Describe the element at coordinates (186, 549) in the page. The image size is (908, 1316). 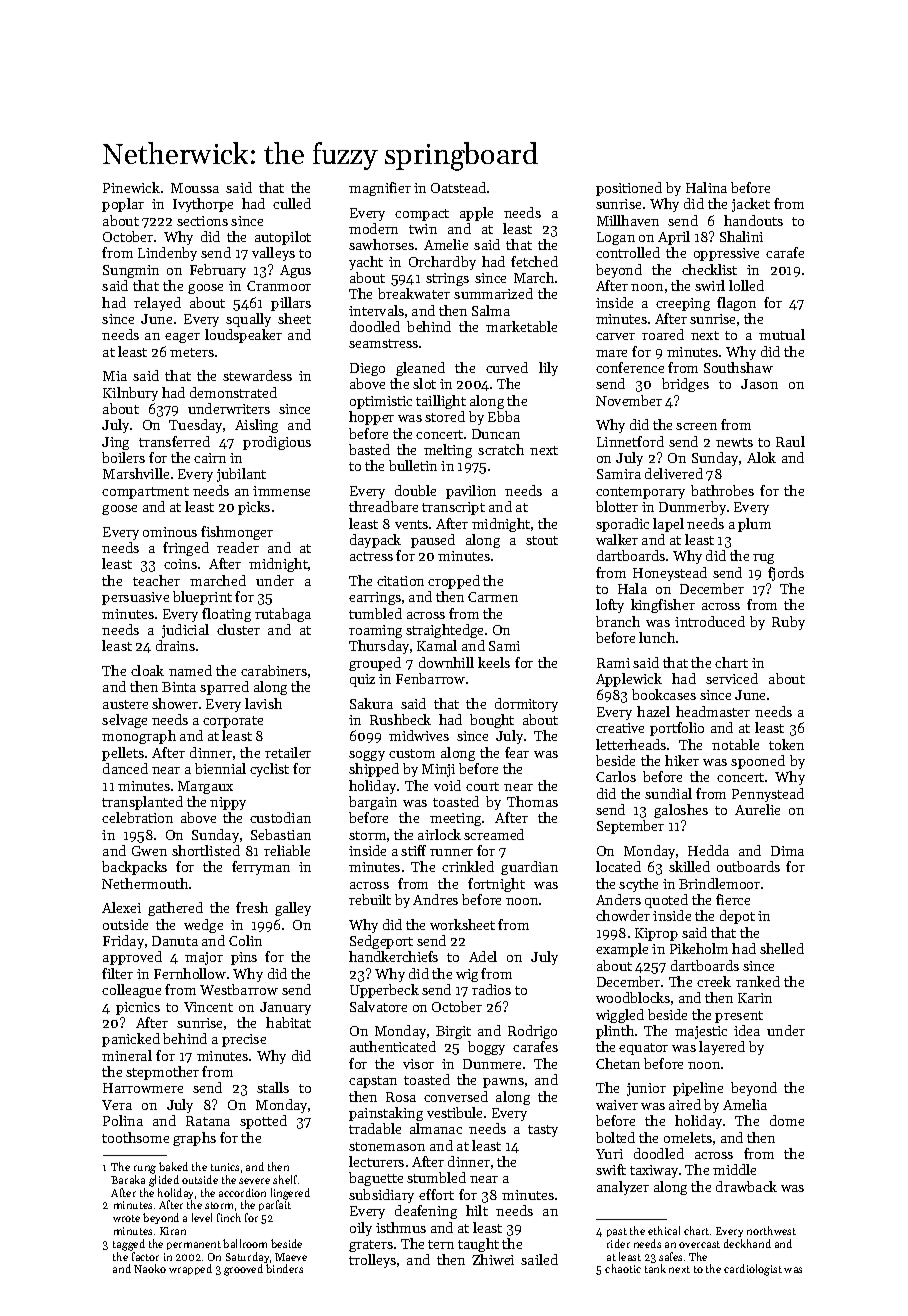
I see `fringed` at that location.
